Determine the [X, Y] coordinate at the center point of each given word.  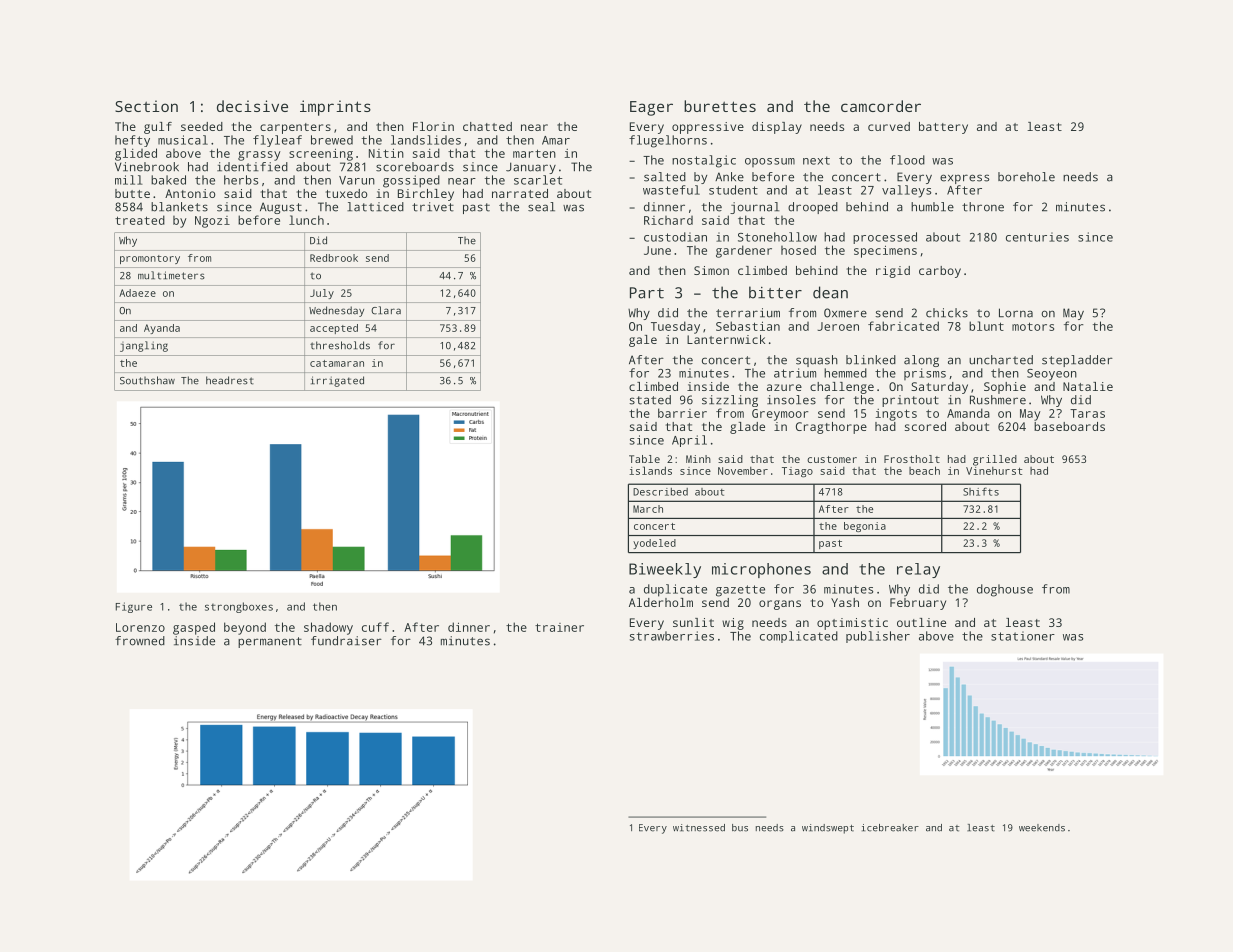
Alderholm [661, 602]
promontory [150, 259]
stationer [1023, 636]
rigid [893, 272]
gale [643, 341]
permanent [270, 642]
